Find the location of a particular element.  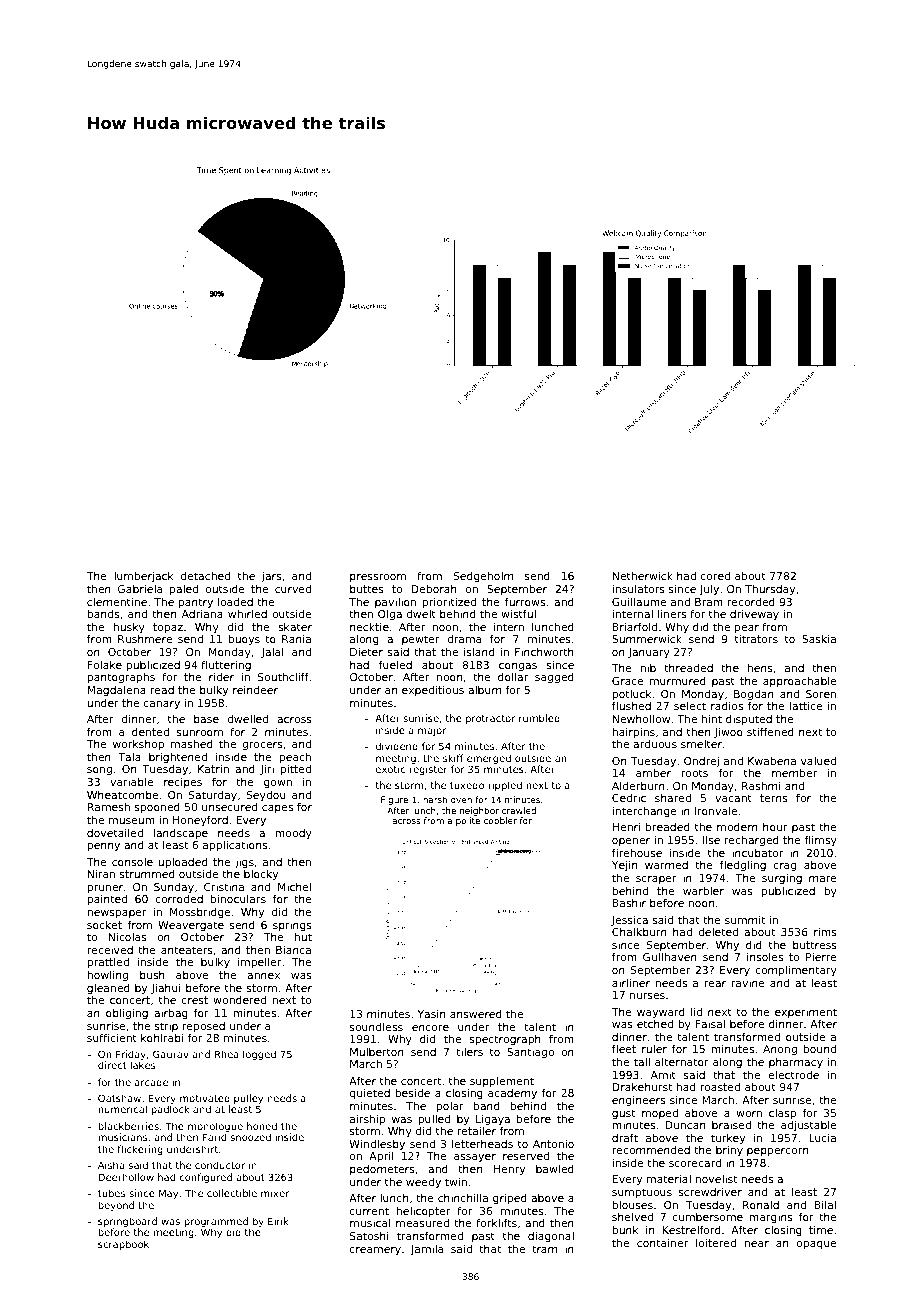

annex is located at coordinates (263, 976).
